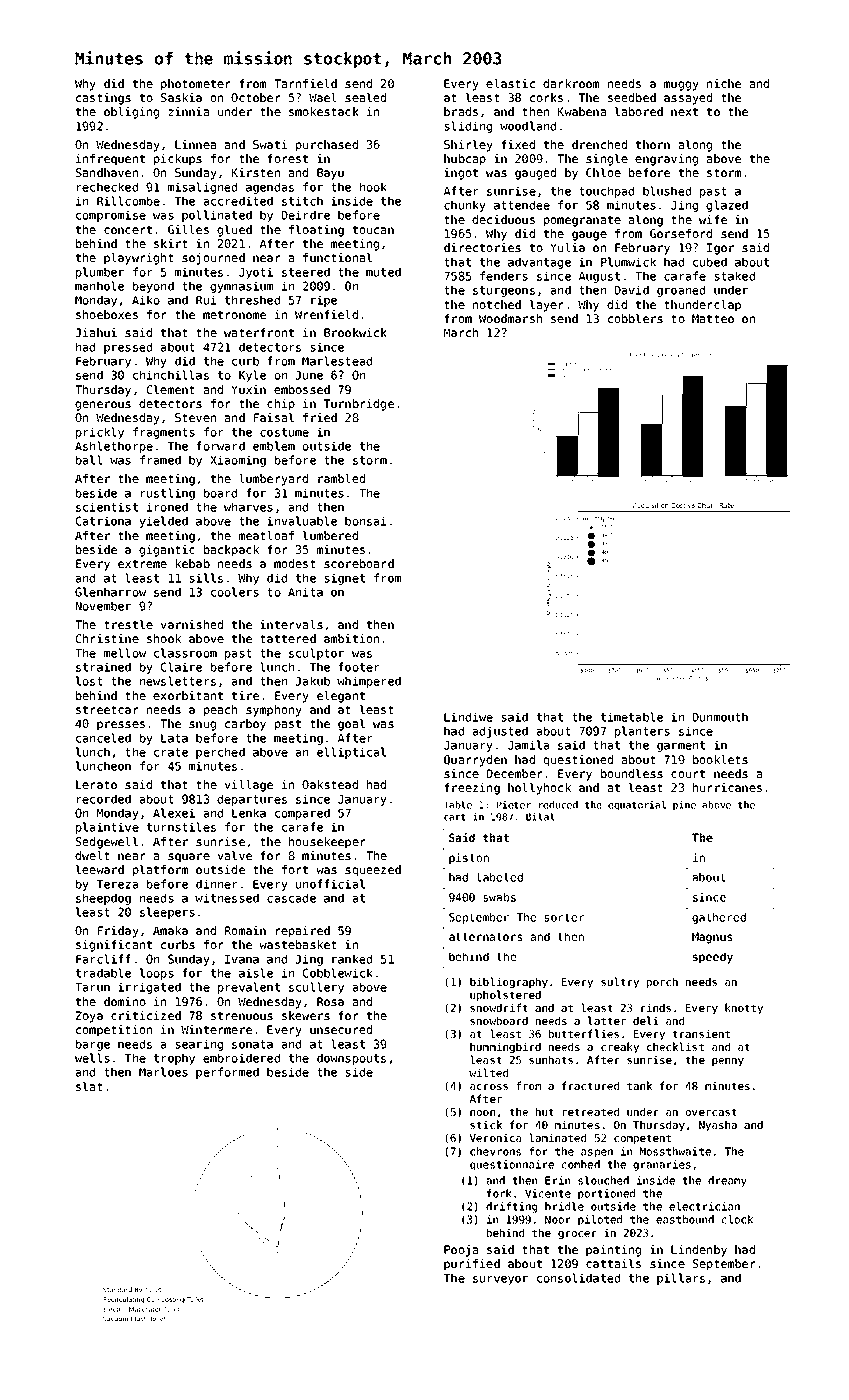 The width and height of the screenshot is (849, 1400). What do you see at coordinates (564, 917) in the screenshot?
I see `sorter` at bounding box center [564, 917].
